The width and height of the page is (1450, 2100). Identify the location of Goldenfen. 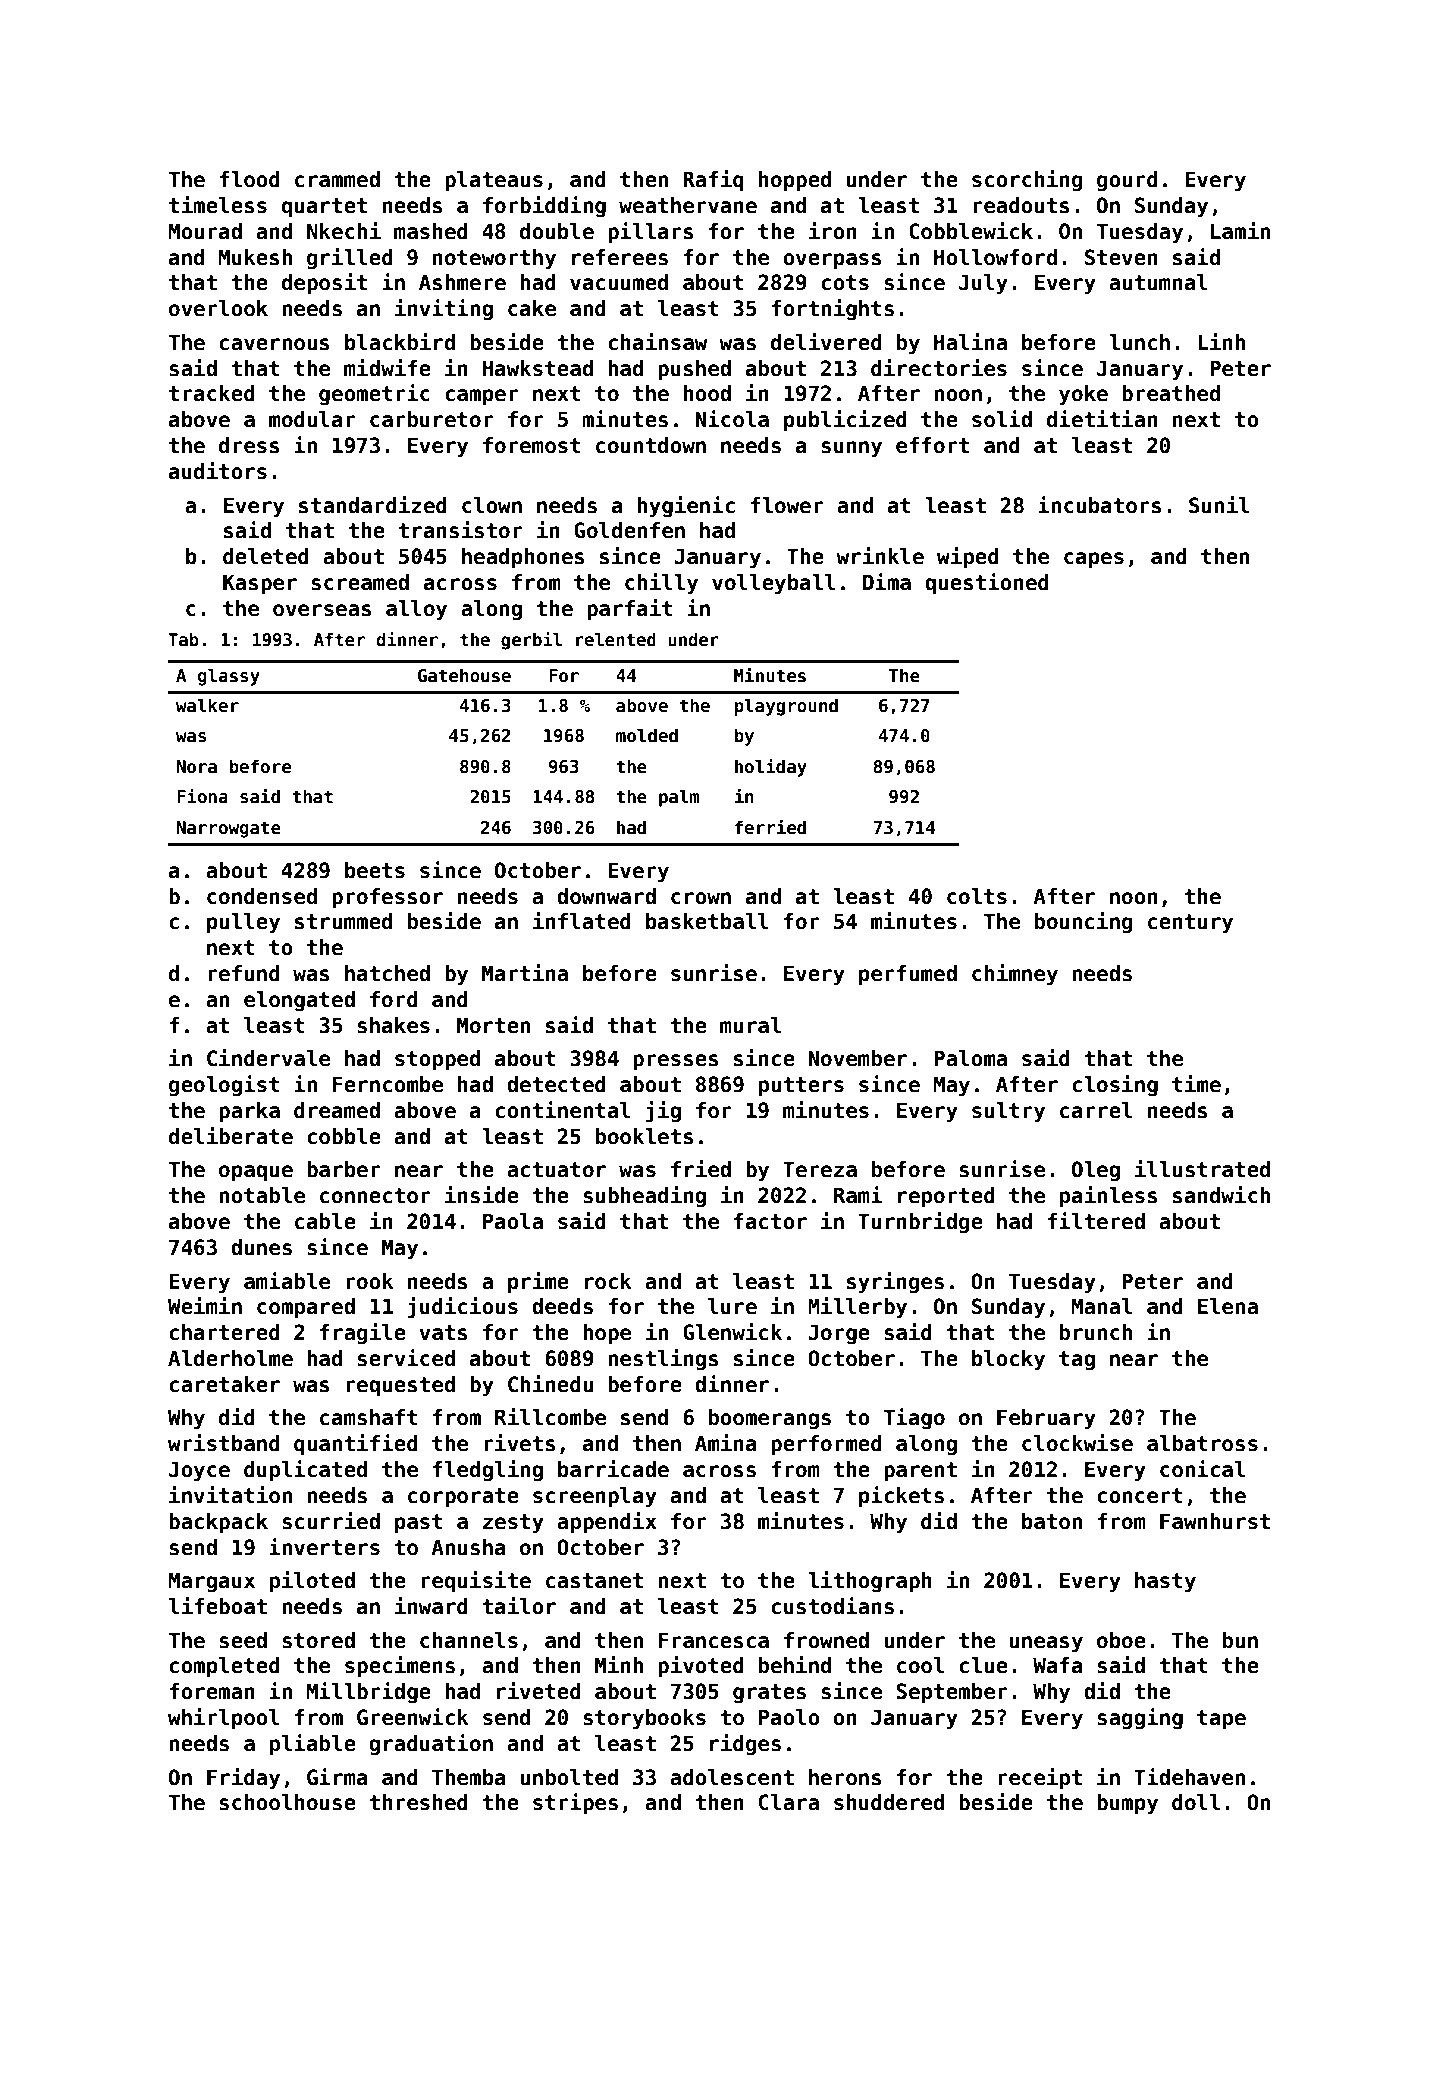
(629, 530).
